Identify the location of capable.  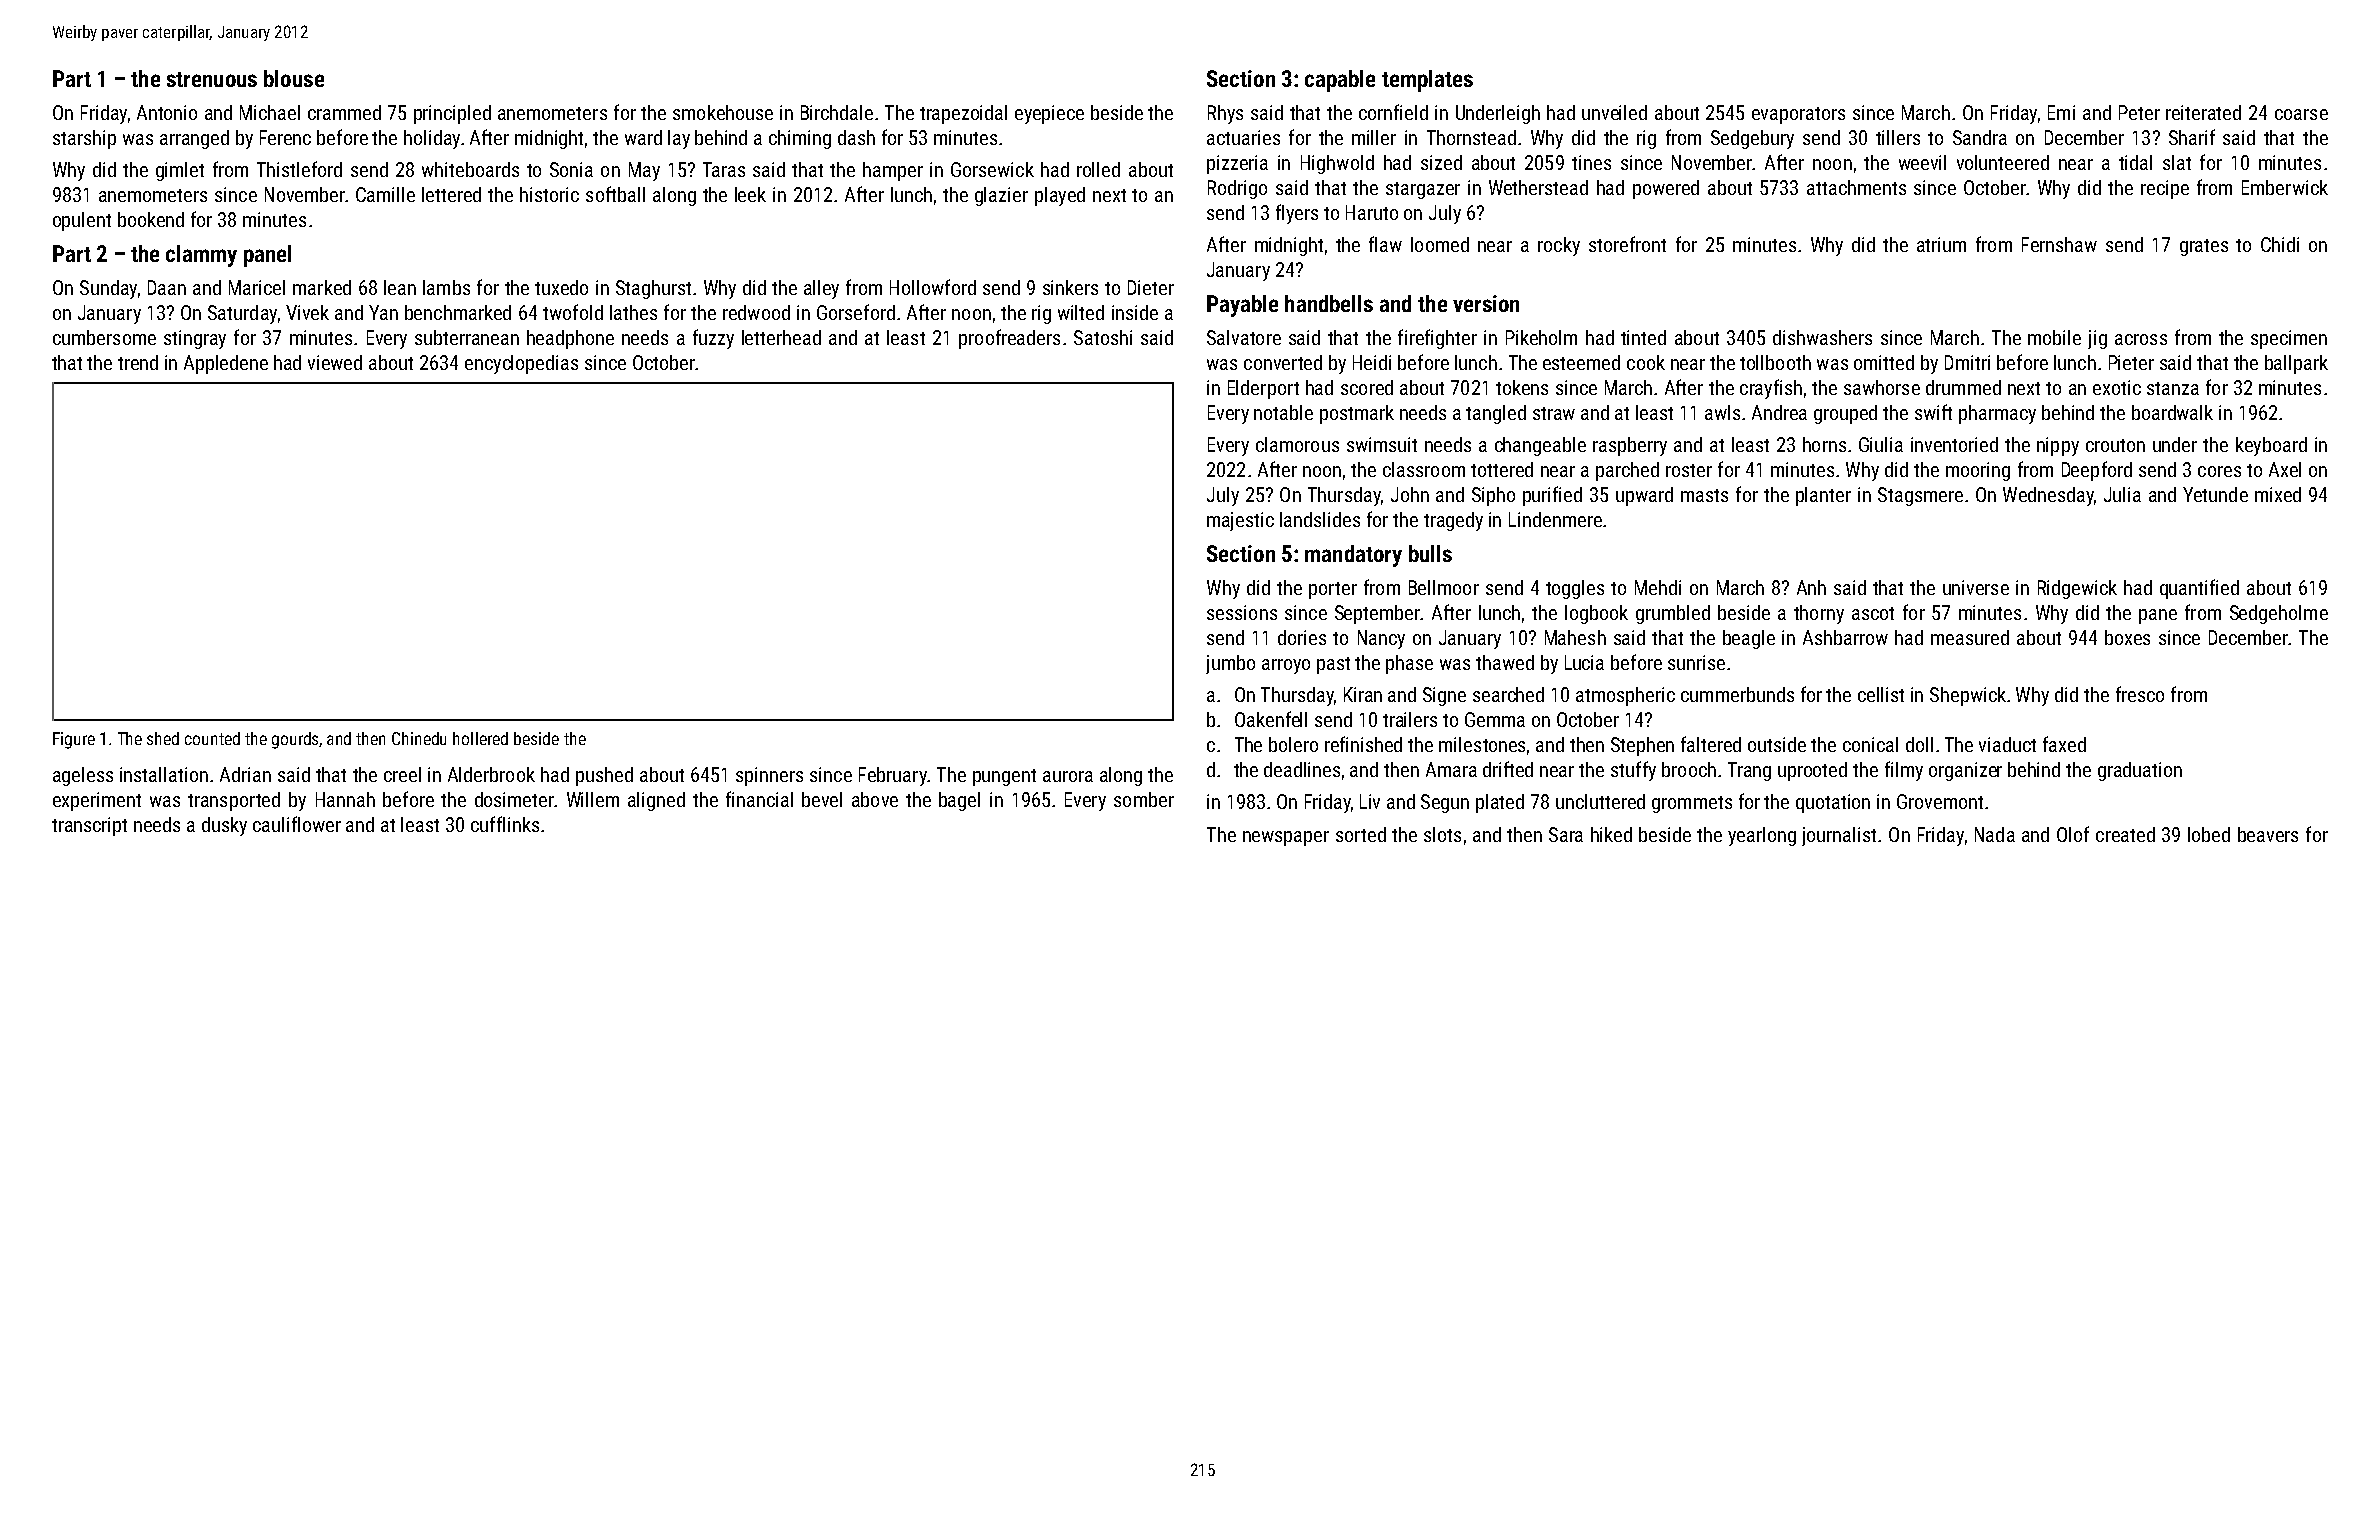
(1340, 81).
